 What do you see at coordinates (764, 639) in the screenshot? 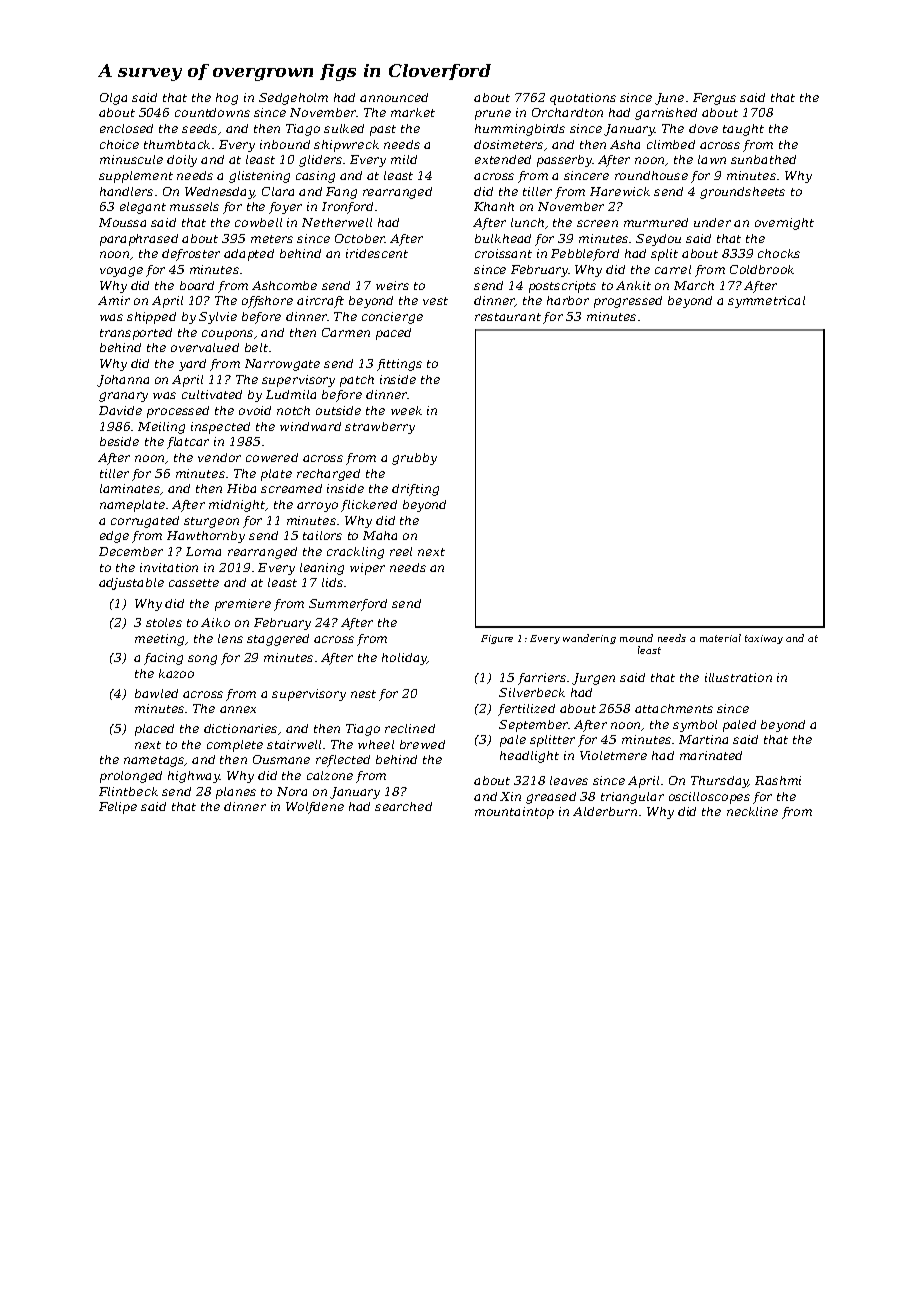
I see `taxiway` at bounding box center [764, 639].
